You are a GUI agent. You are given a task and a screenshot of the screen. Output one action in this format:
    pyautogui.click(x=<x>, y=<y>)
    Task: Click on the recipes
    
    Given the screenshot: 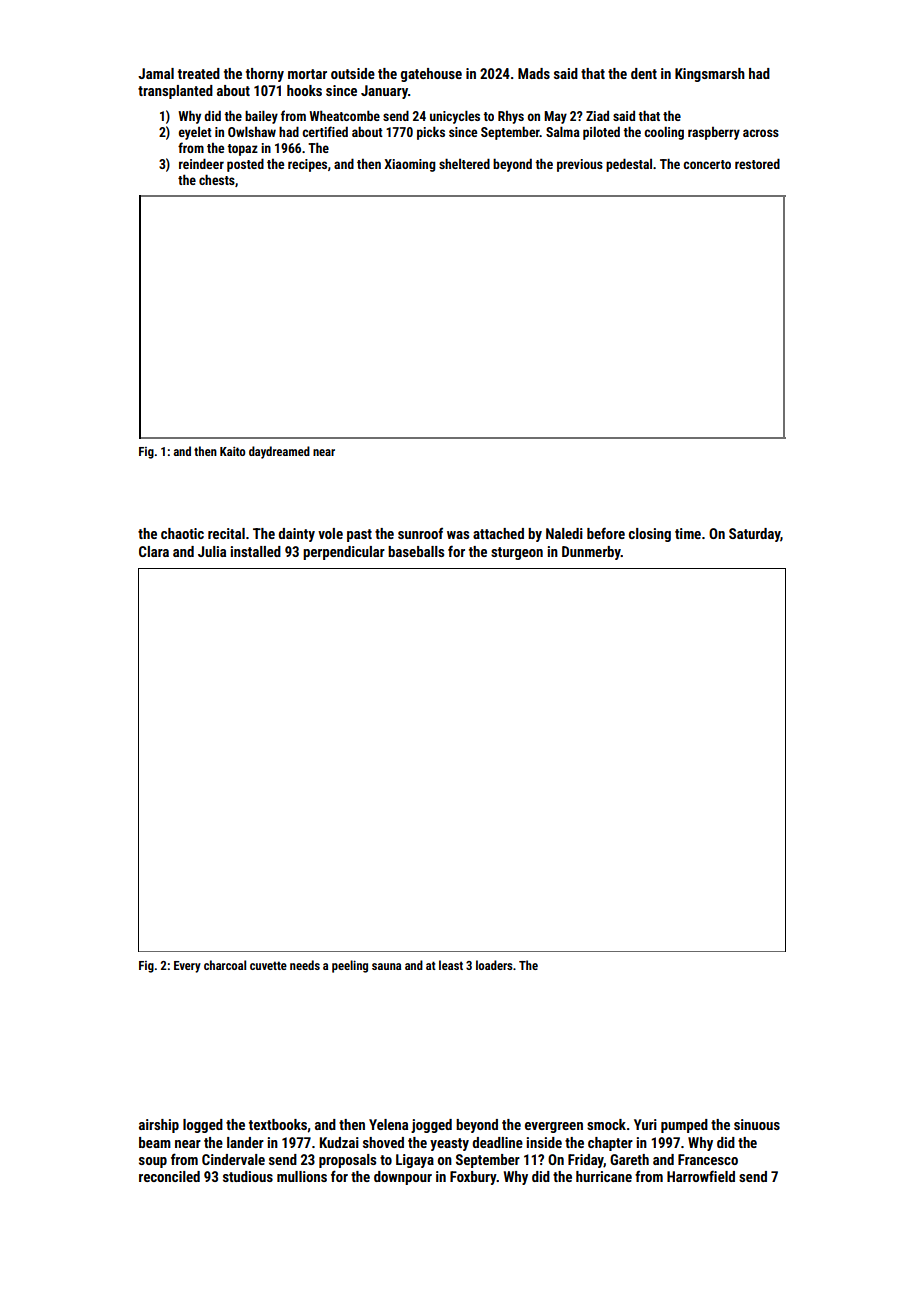 What is the action you would take?
    pyautogui.click(x=307, y=165)
